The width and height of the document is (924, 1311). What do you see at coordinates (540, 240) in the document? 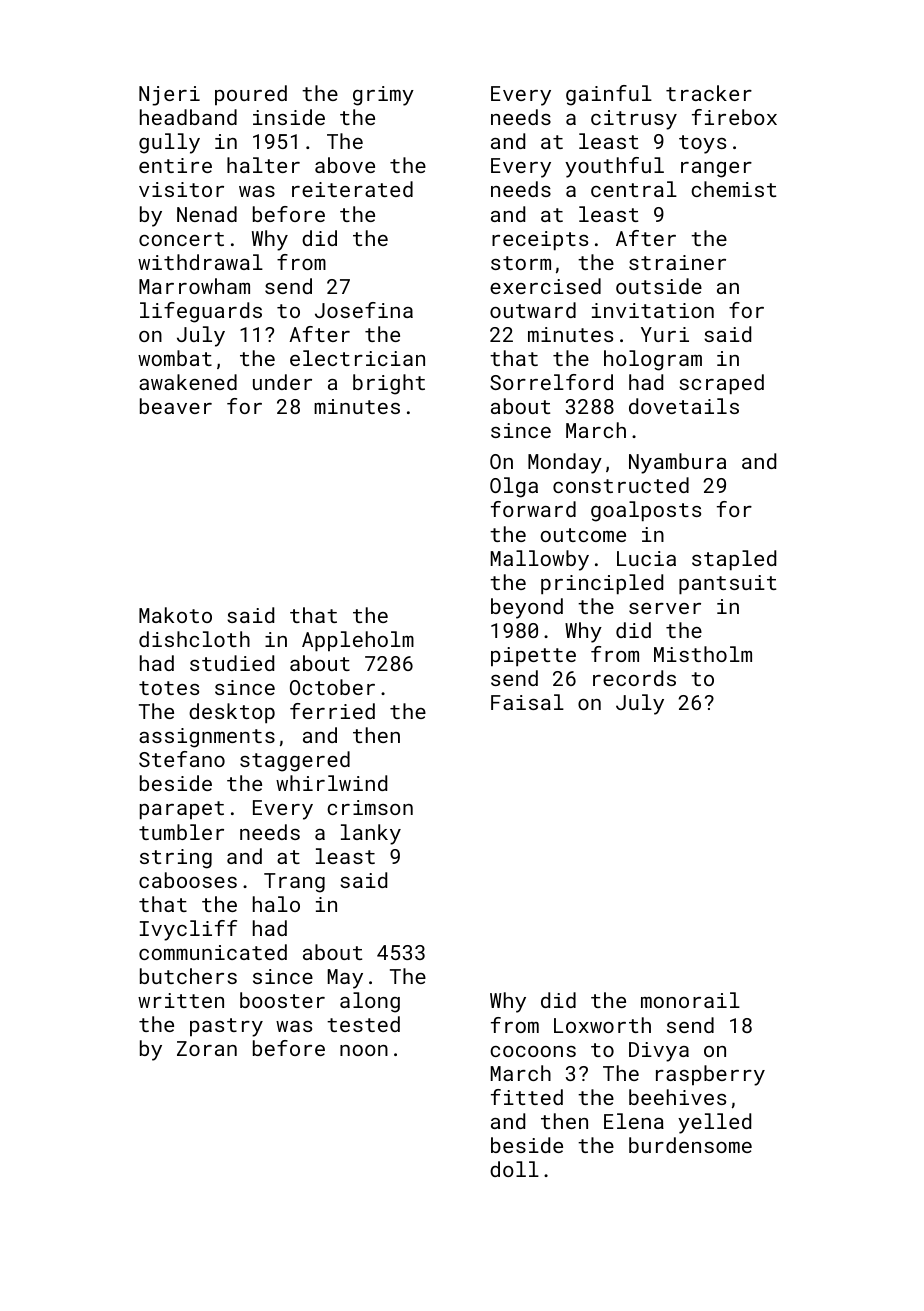
I see `receipts` at bounding box center [540, 240].
